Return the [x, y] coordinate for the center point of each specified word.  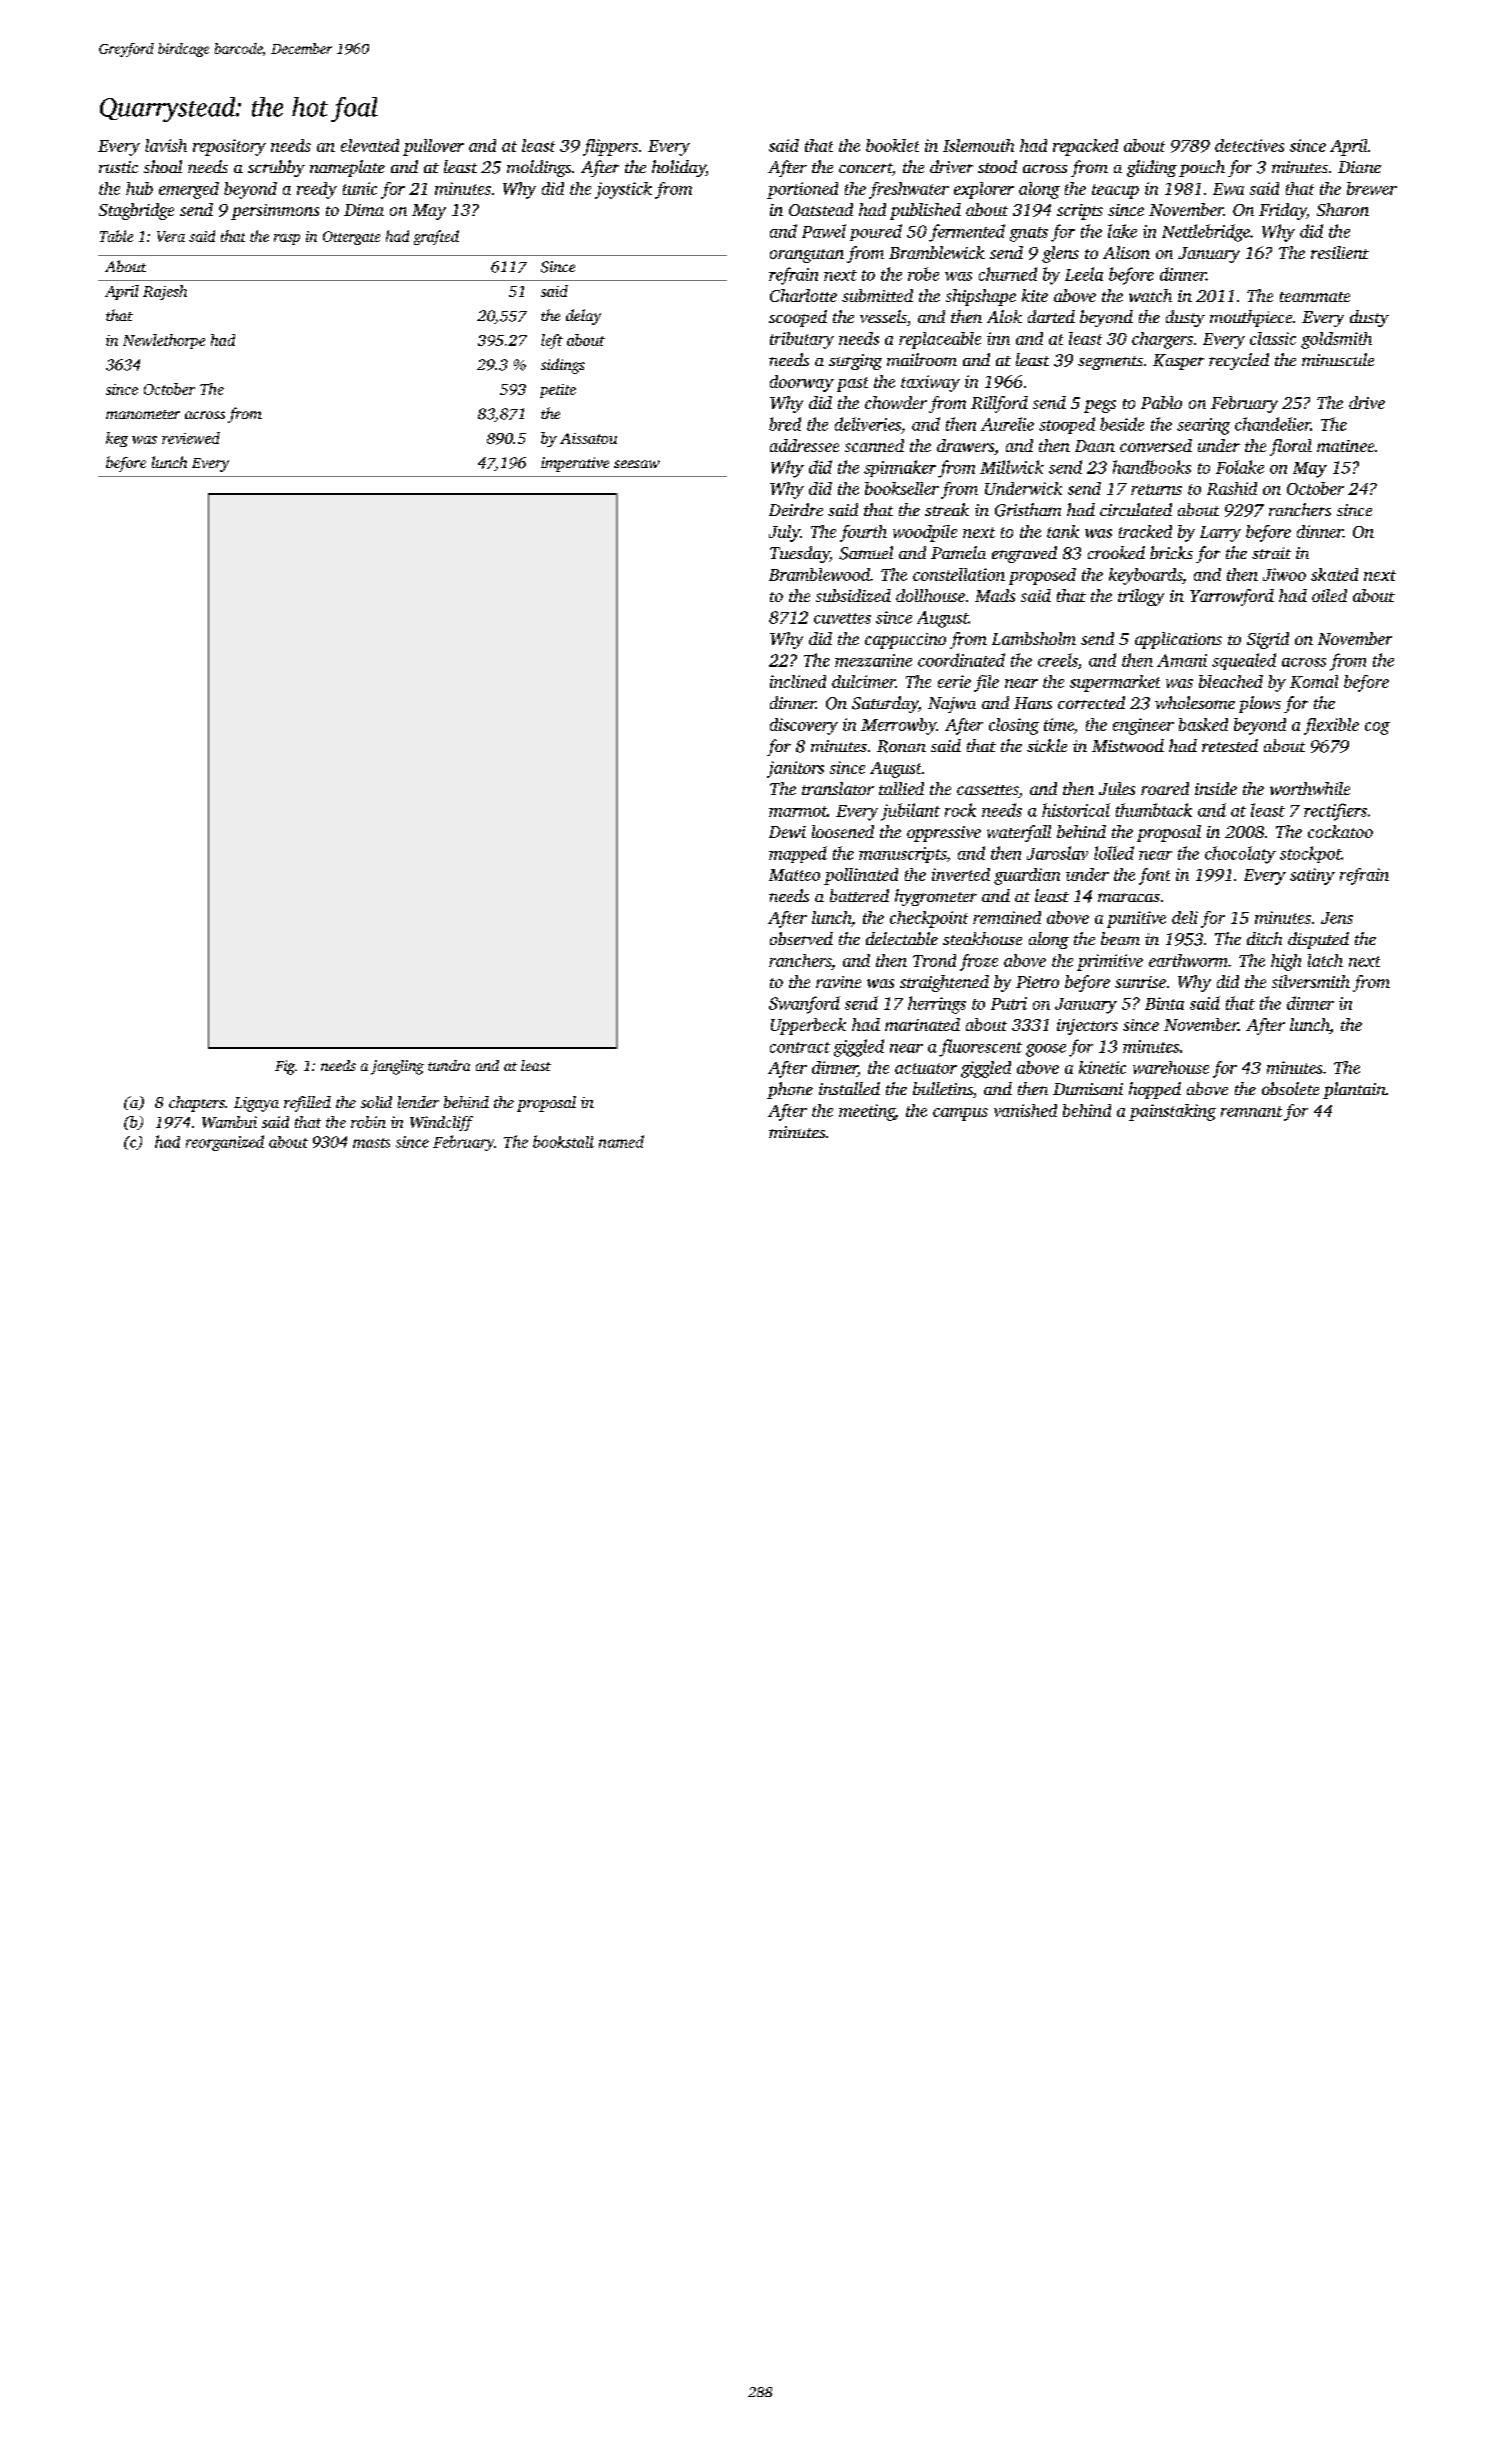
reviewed [191, 438]
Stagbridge [136, 211]
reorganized [225, 1143]
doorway [802, 383]
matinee [1345, 446]
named [621, 1141]
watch [1150, 295]
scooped [798, 318]
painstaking [1172, 1112]
